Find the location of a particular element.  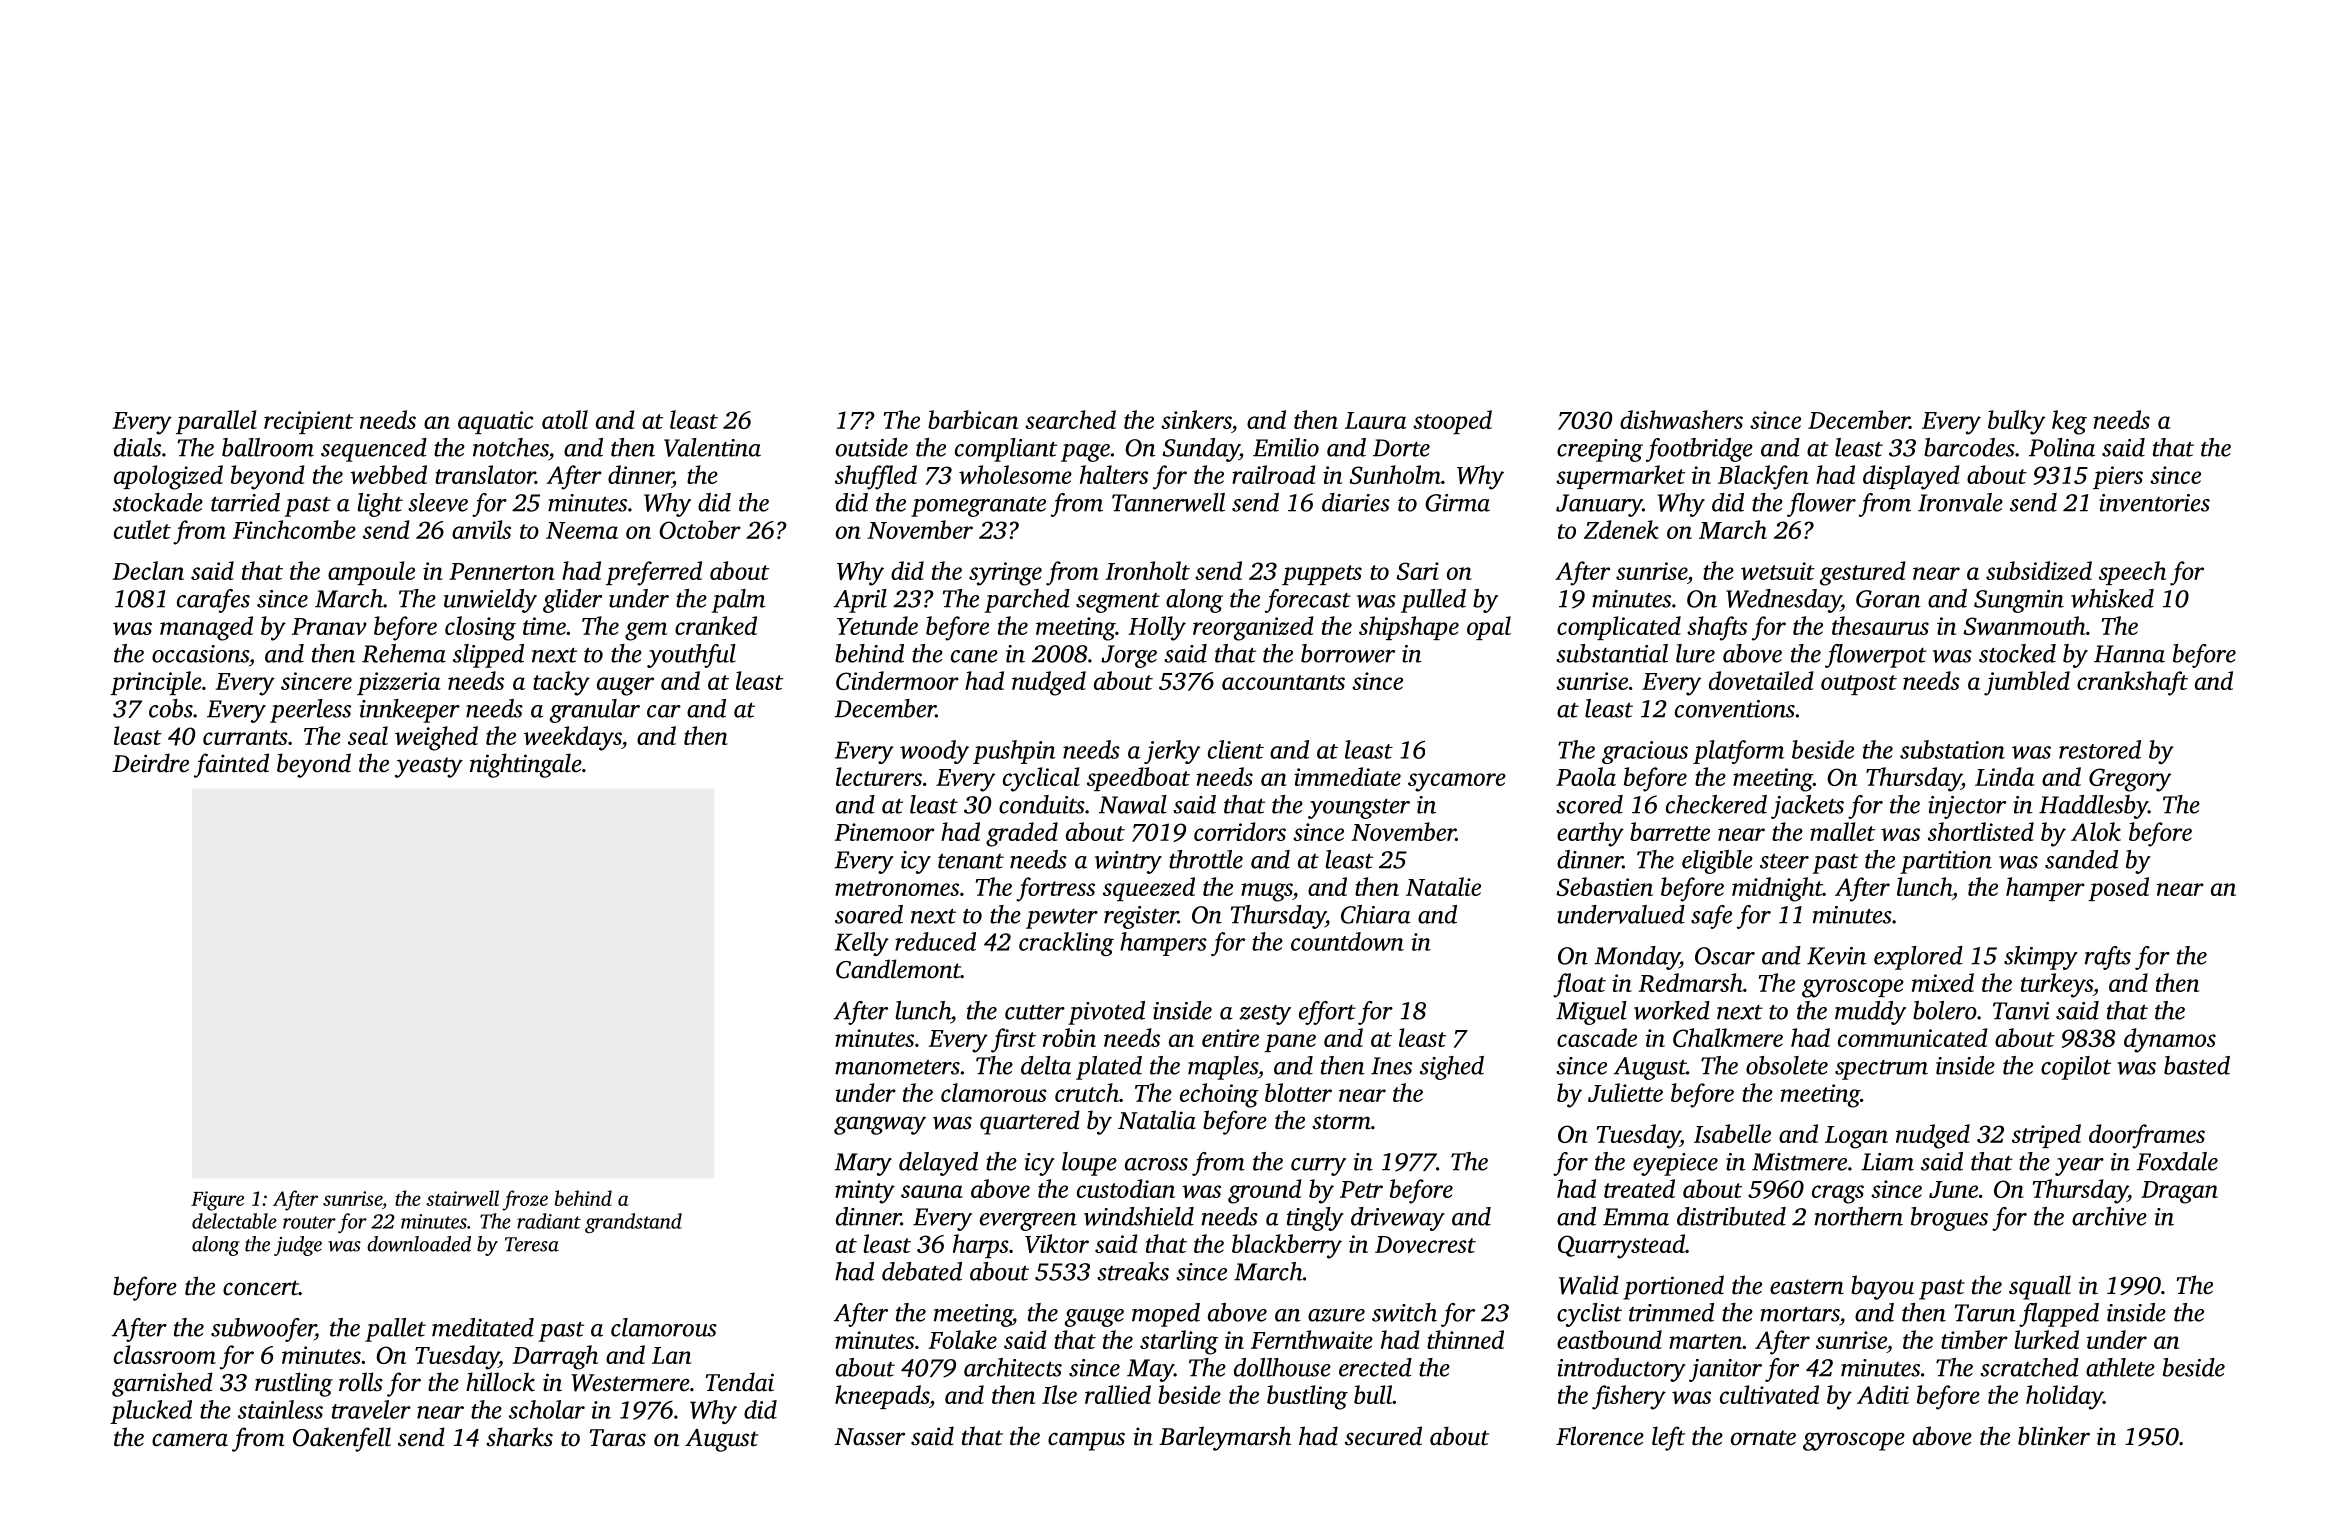

Valentina is located at coordinates (712, 447).
